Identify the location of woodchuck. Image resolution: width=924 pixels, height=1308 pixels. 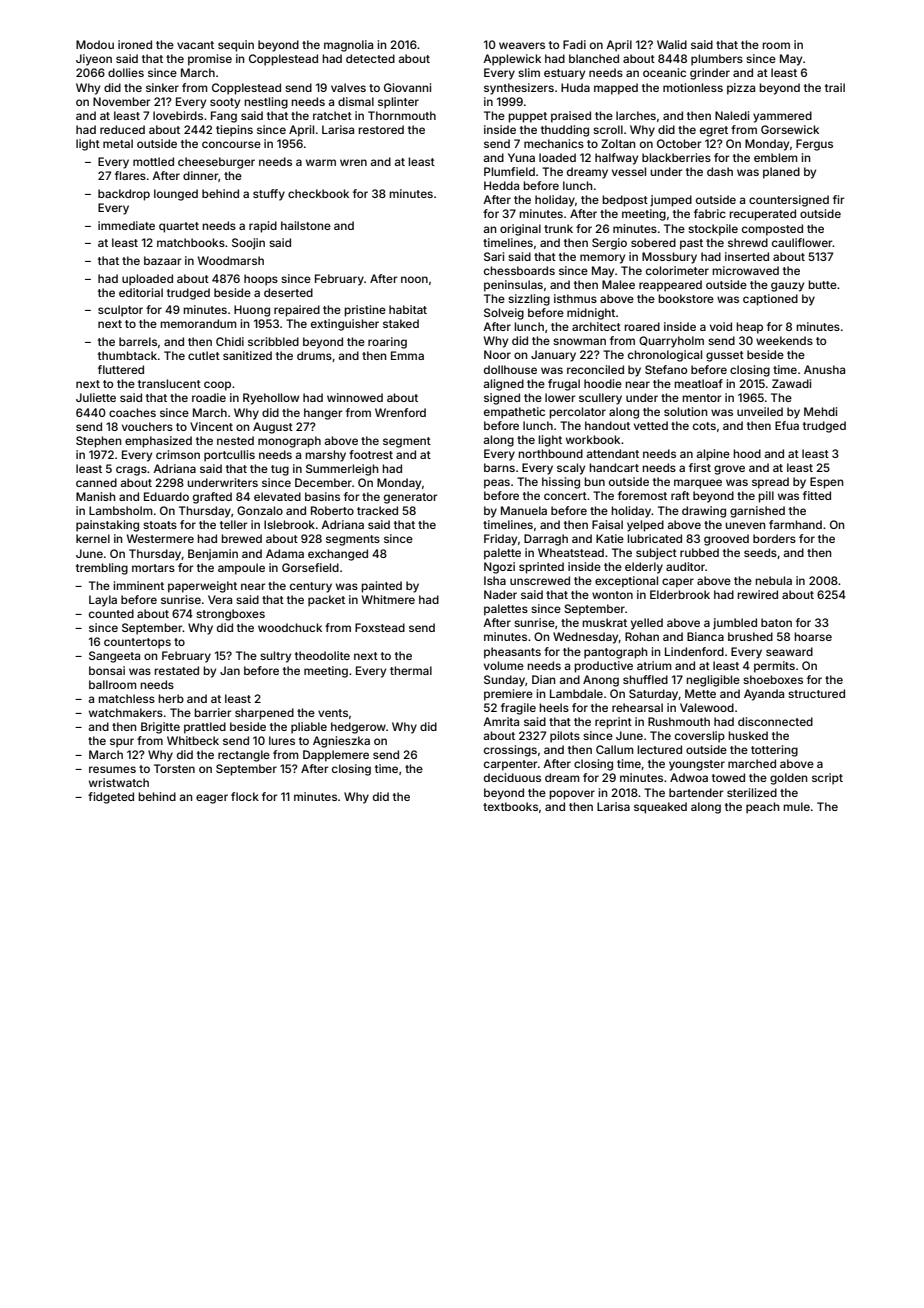
(290, 627).
